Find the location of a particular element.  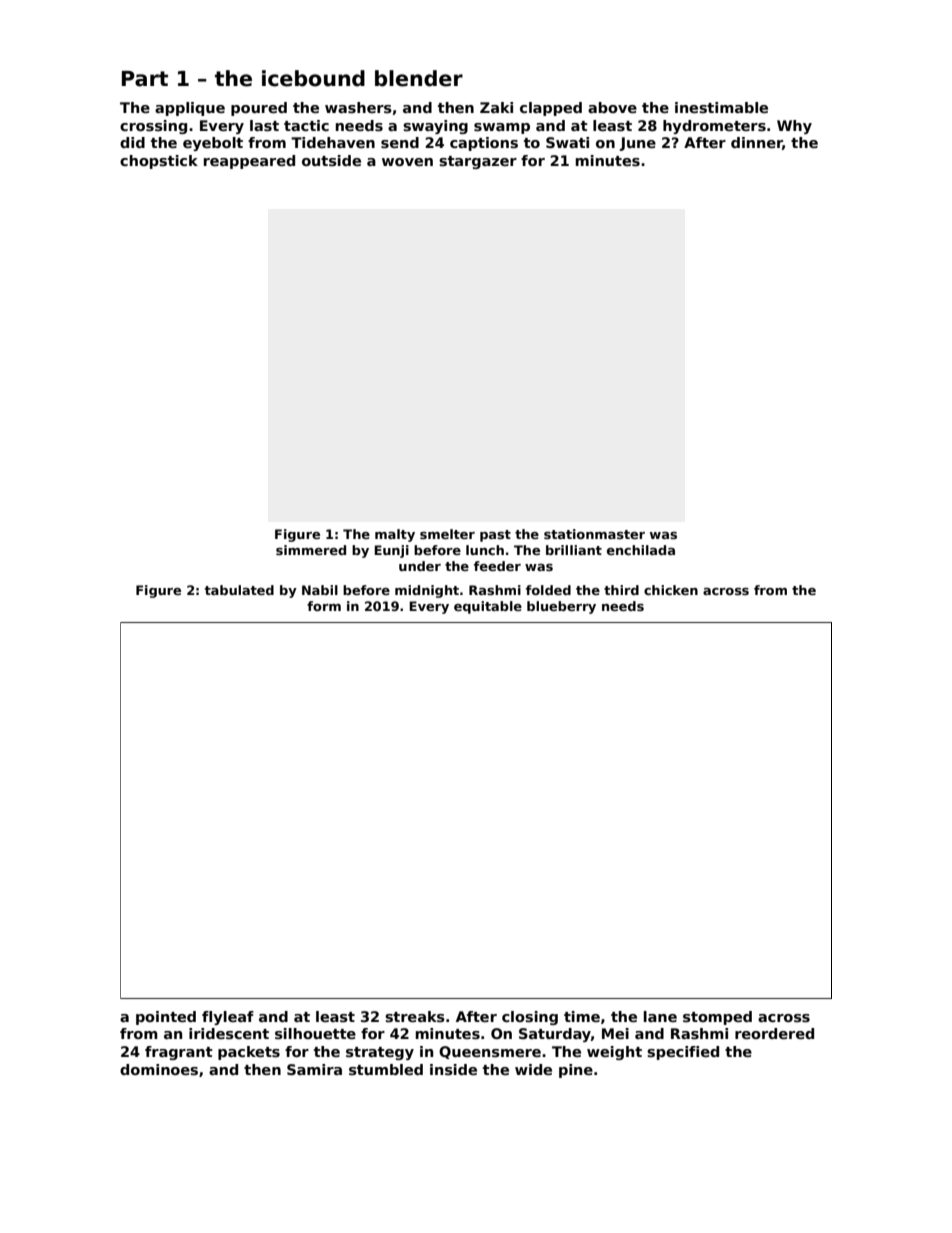

wide is located at coordinates (533, 1069).
